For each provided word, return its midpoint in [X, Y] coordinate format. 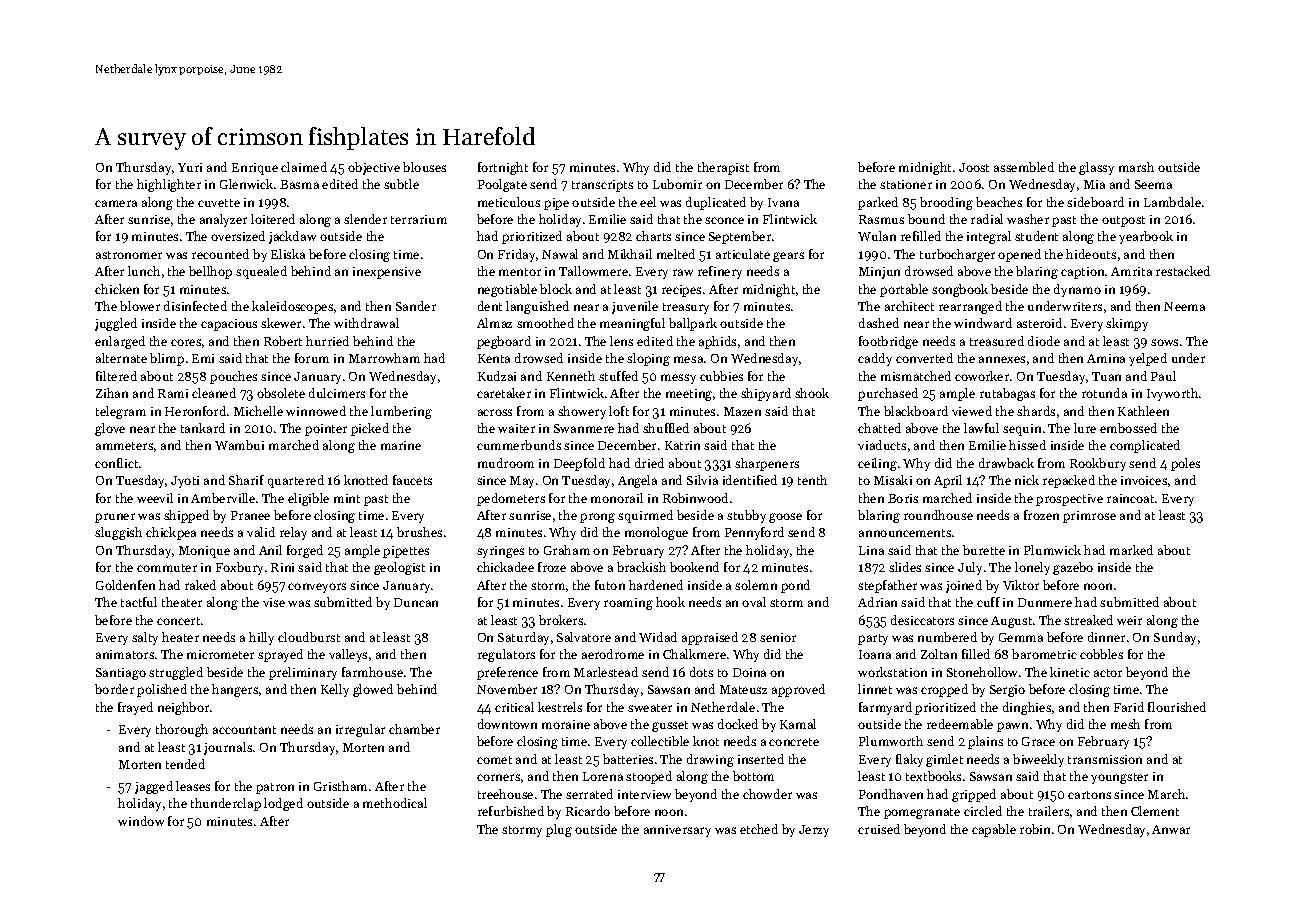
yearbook [1146, 237]
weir [1129, 620]
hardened [656, 585]
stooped [649, 777]
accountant [244, 730]
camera [116, 203]
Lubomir [677, 184]
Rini [282, 567]
